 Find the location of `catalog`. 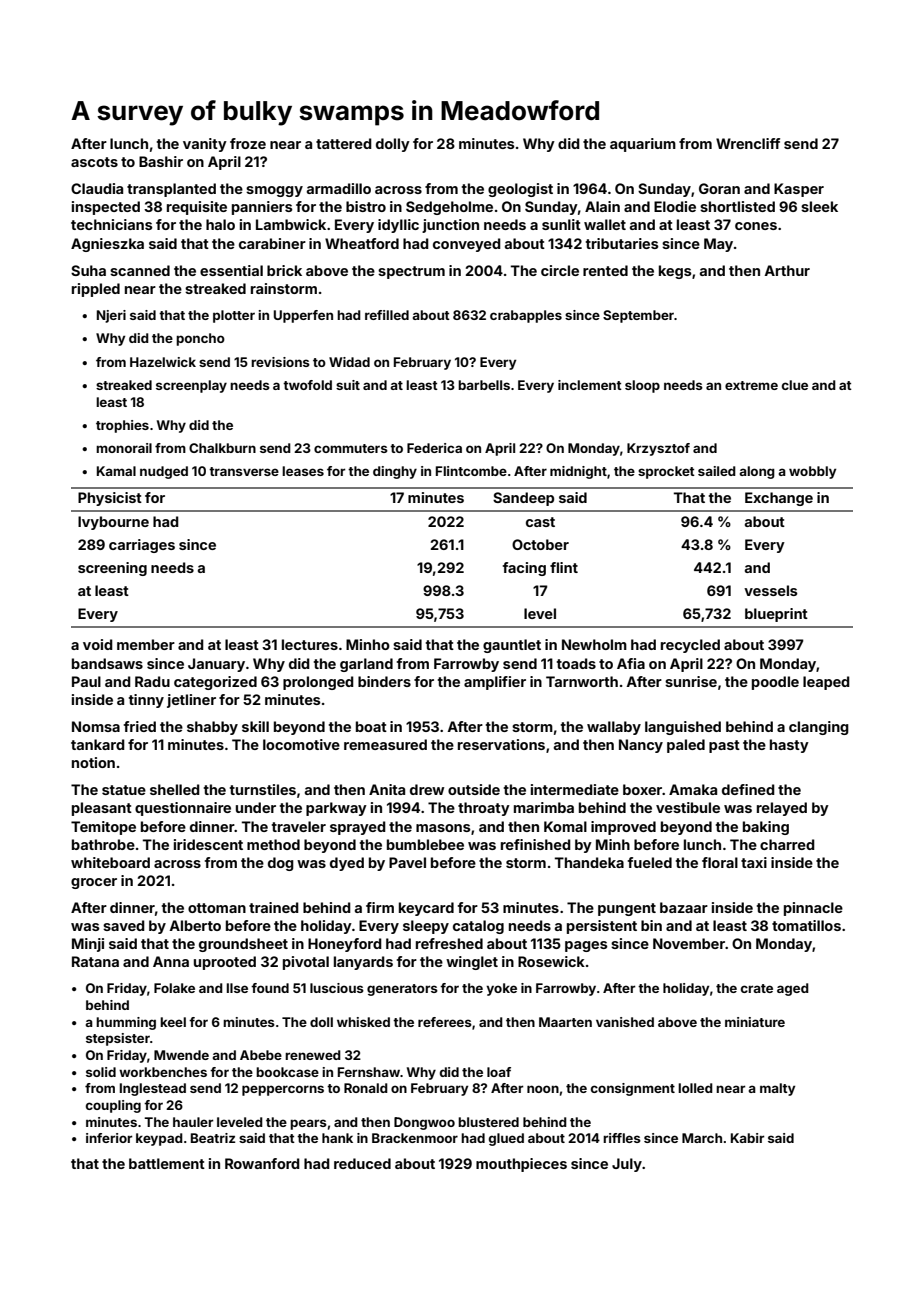

catalog is located at coordinates (478, 927).
